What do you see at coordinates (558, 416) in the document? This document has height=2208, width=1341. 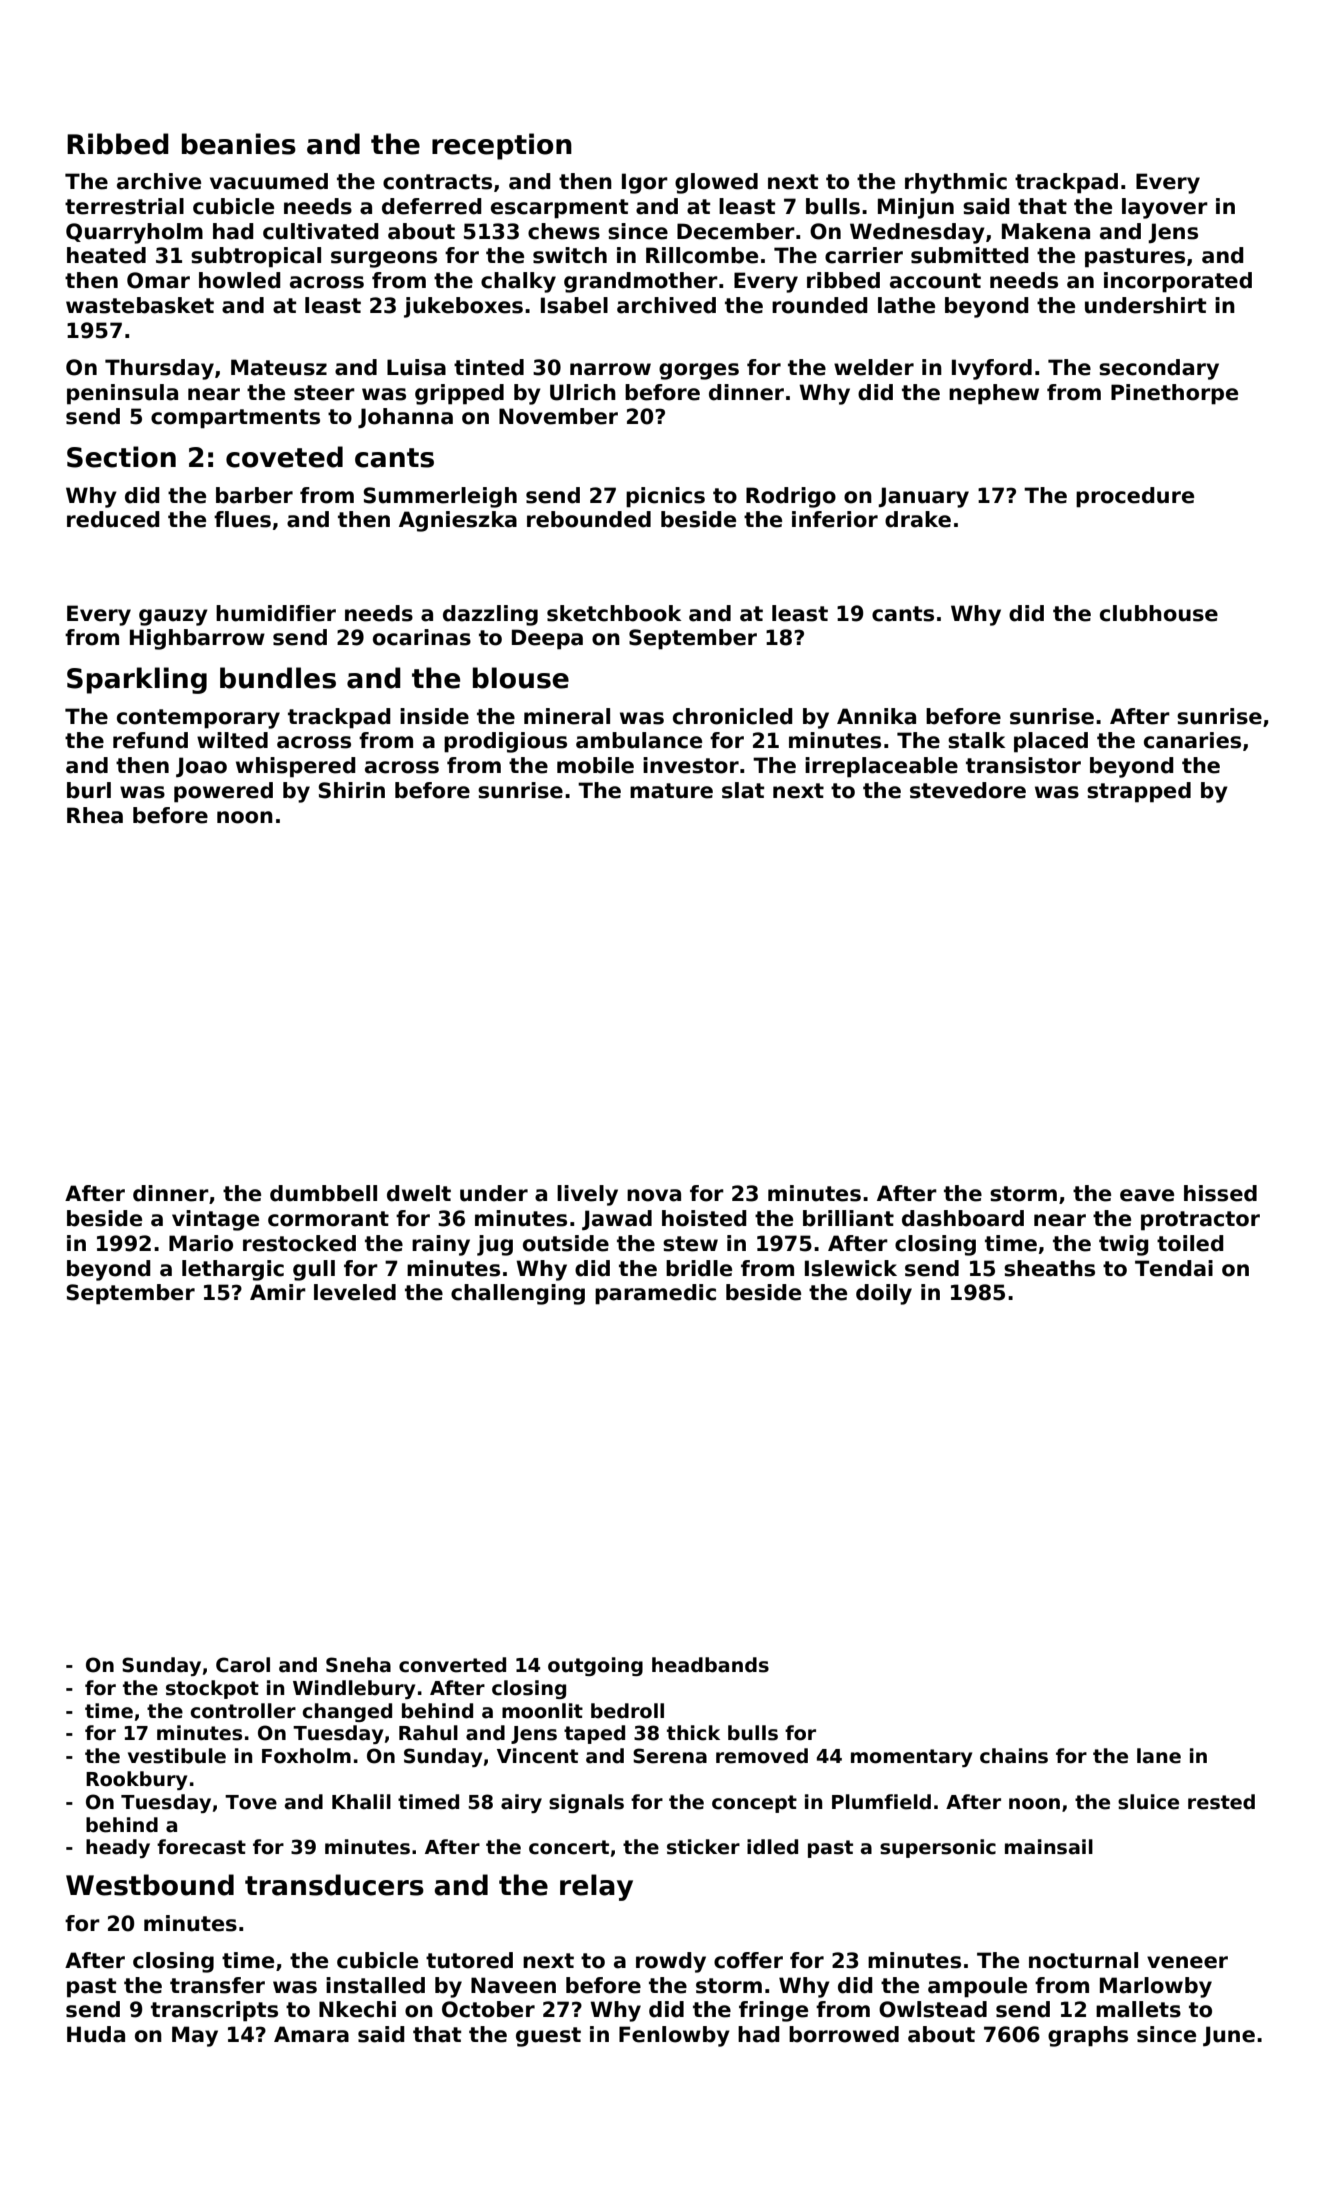 I see `November` at bounding box center [558, 416].
